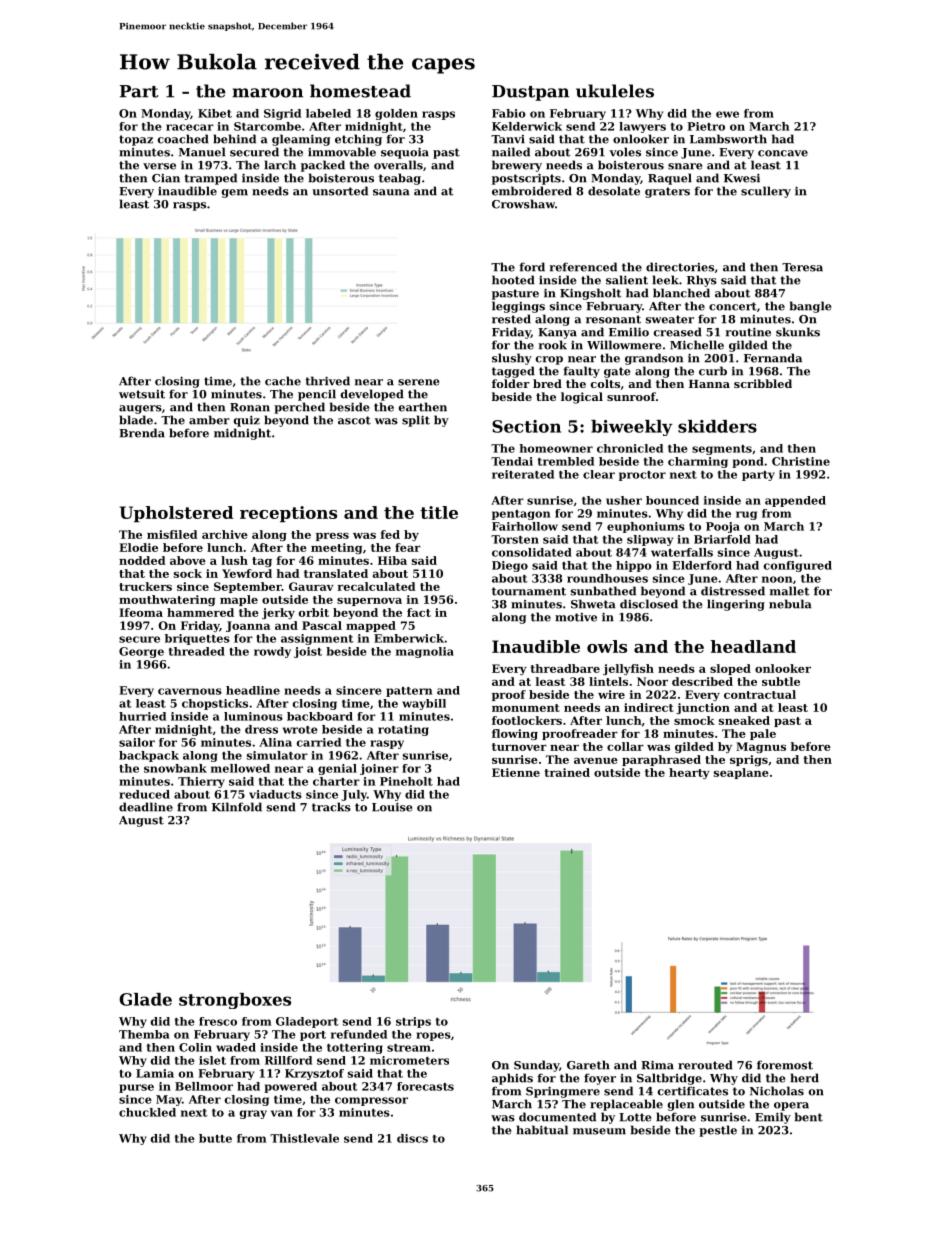 The width and height of the screenshot is (952, 1233). Describe the element at coordinates (709, 384) in the screenshot. I see `Hanna` at that location.
